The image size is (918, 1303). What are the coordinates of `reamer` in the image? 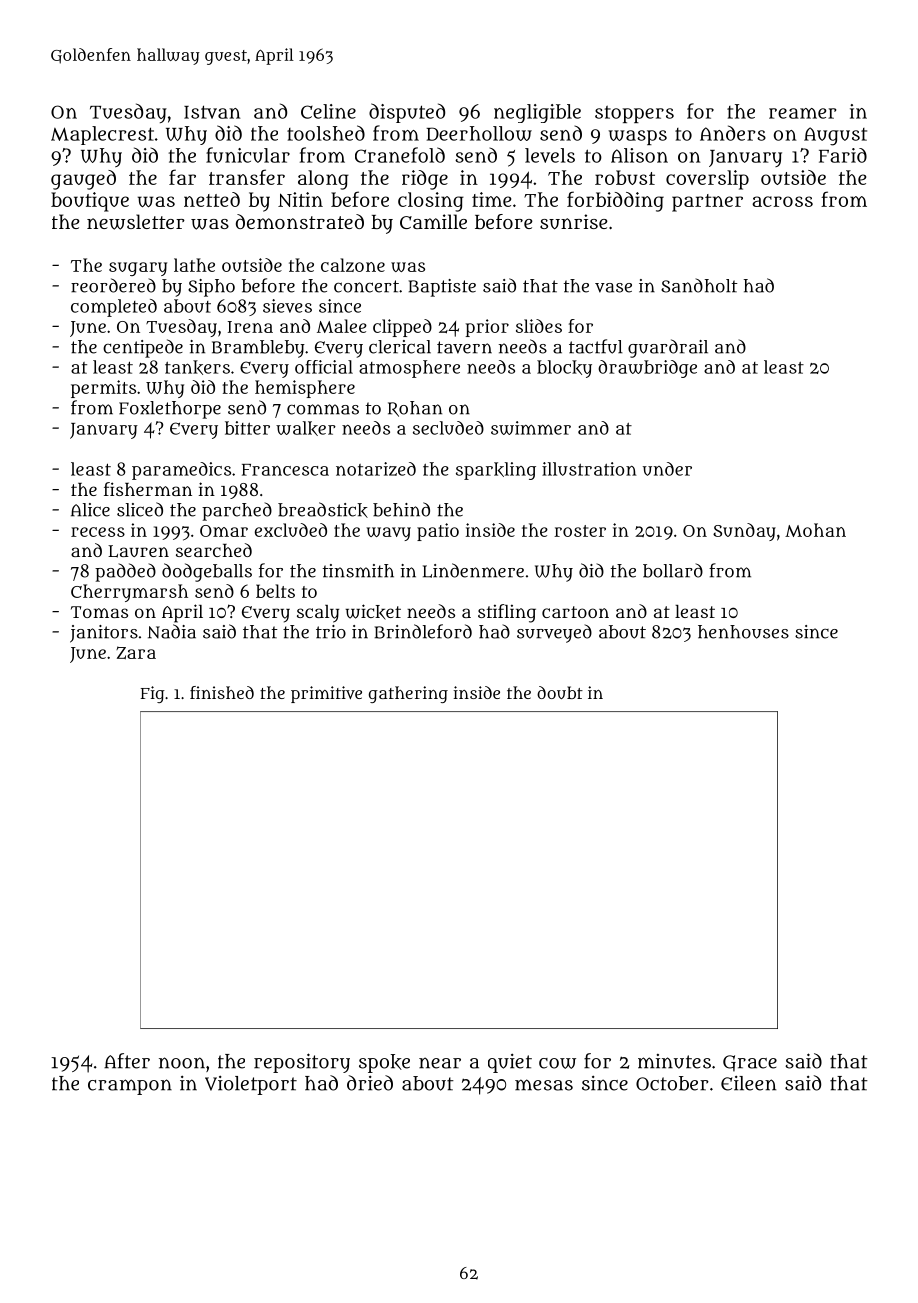 It's located at (802, 113).
